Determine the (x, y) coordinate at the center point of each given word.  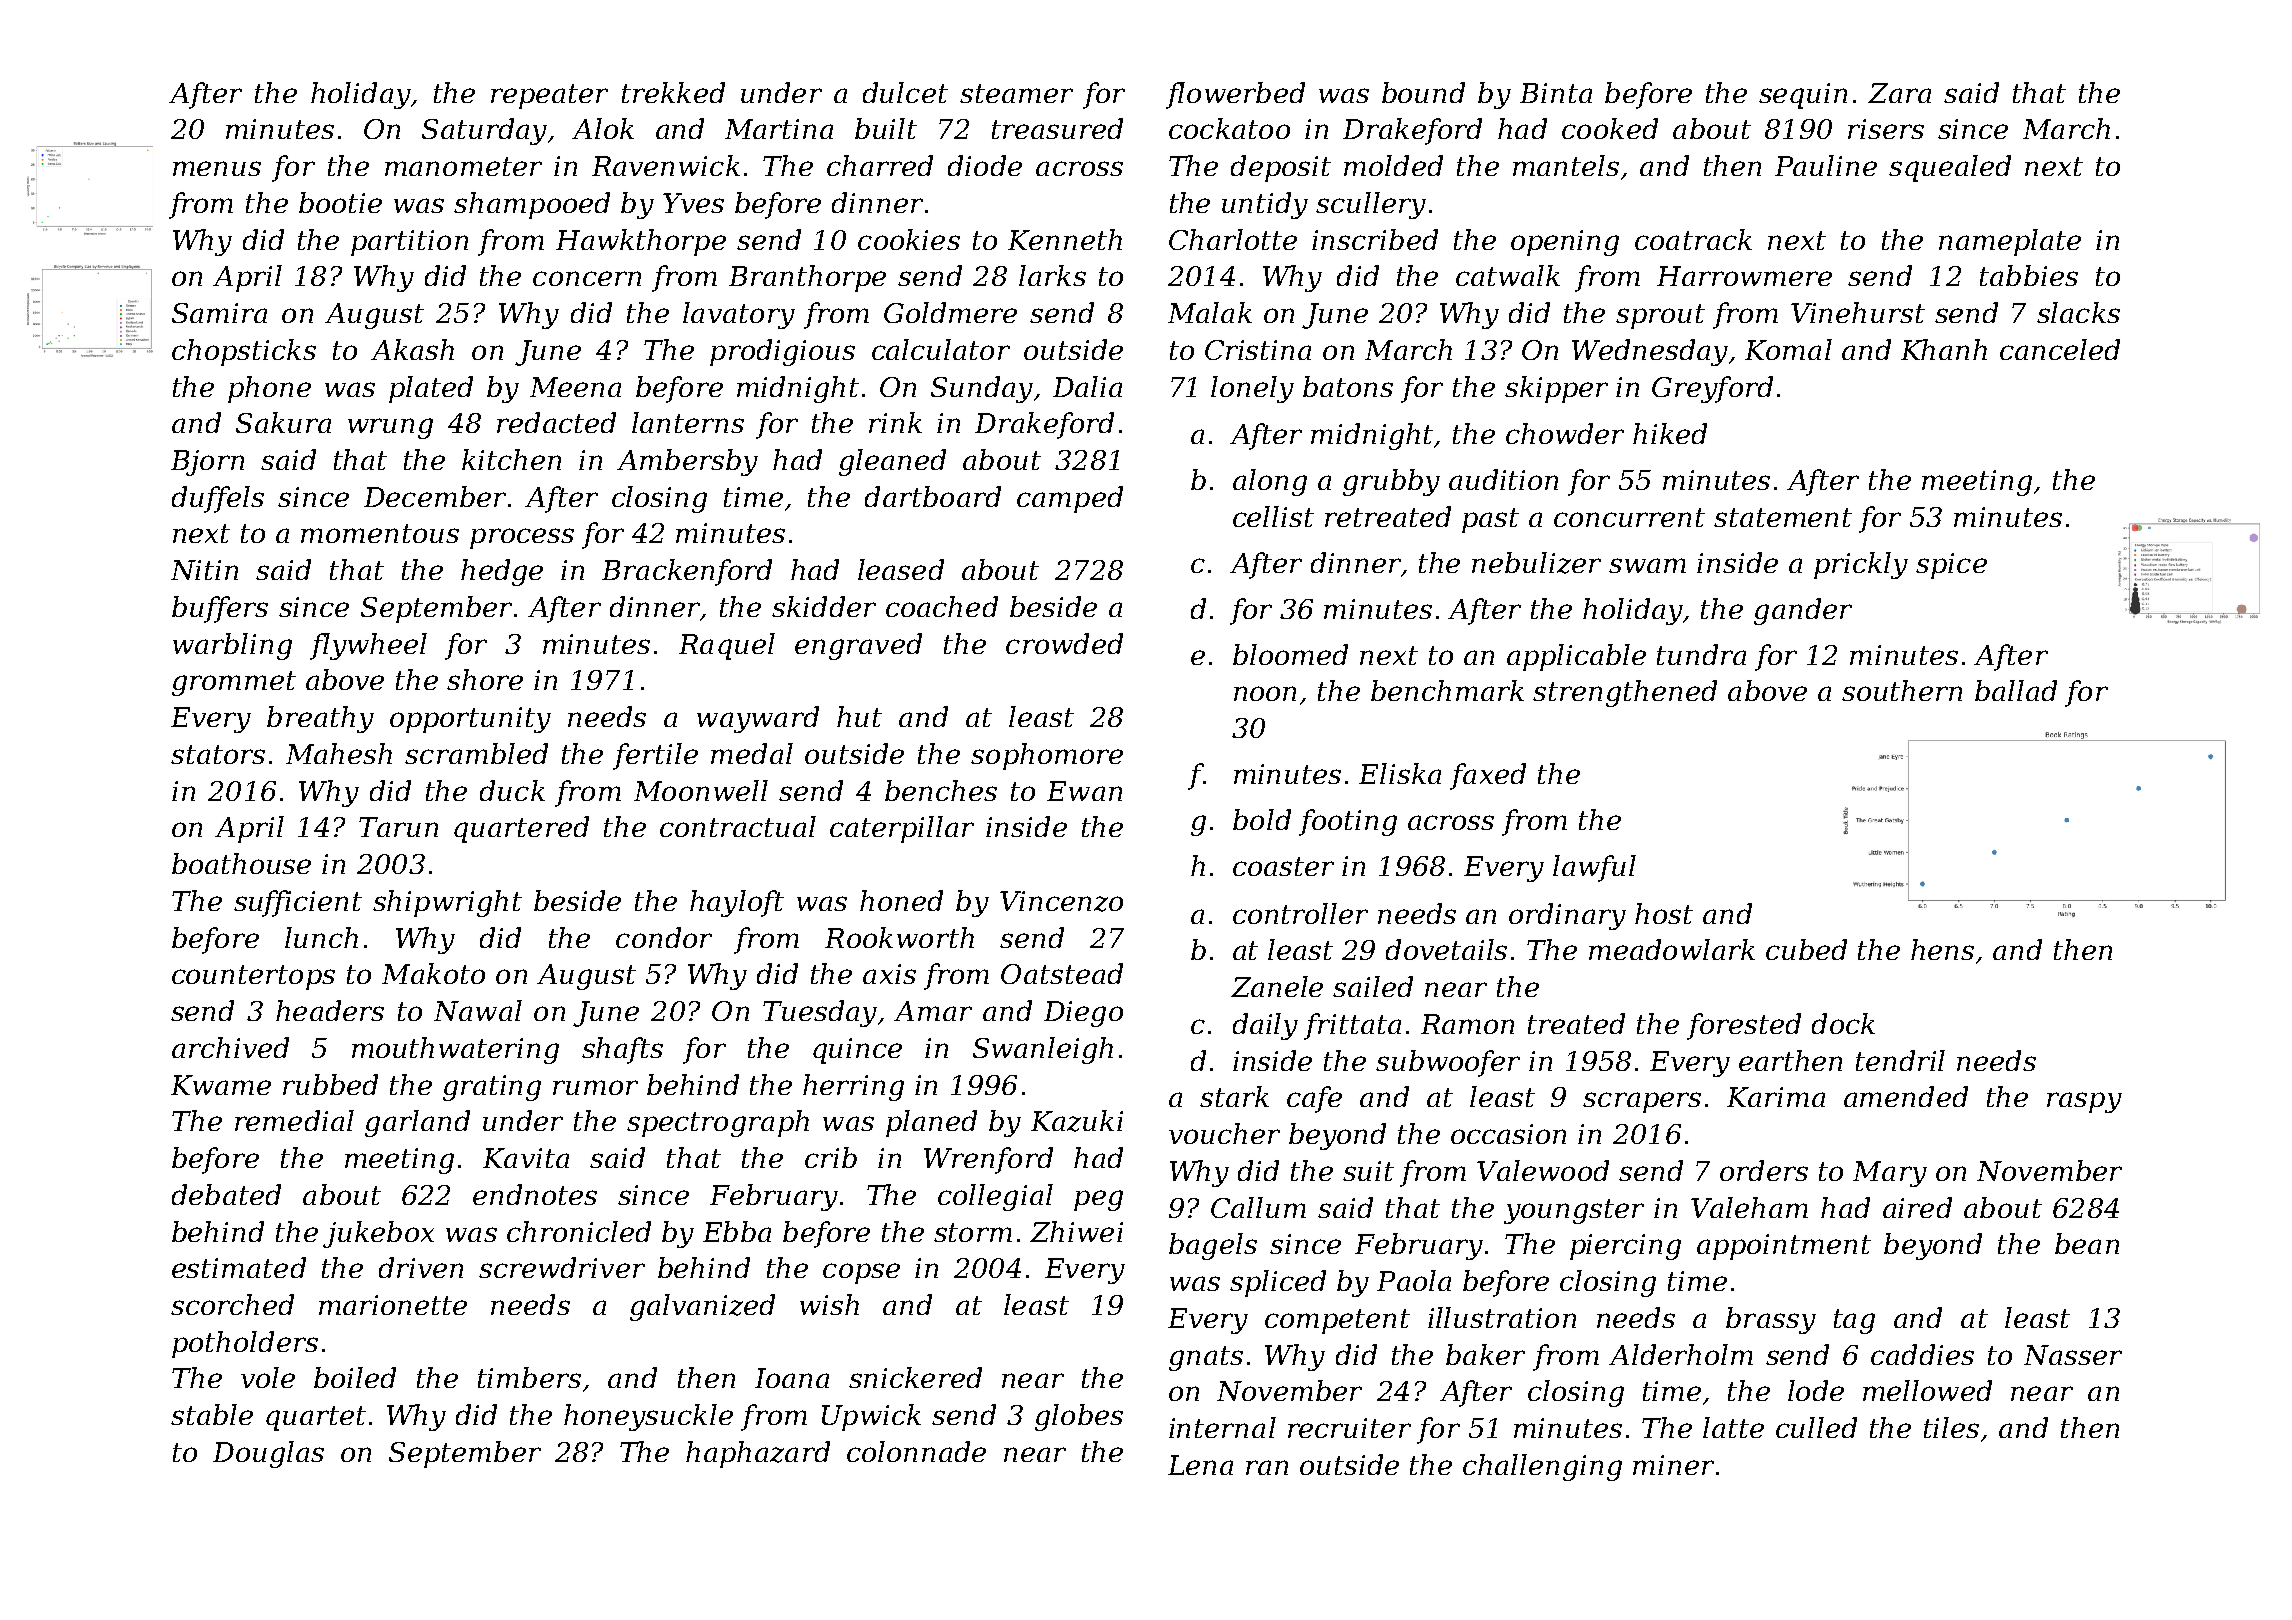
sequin (1803, 96)
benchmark (1447, 690)
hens (1942, 949)
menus (217, 168)
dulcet (905, 92)
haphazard (758, 1454)
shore (485, 679)
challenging (1542, 1467)
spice (1951, 566)
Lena (1200, 1465)
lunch (321, 937)
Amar (933, 1011)
